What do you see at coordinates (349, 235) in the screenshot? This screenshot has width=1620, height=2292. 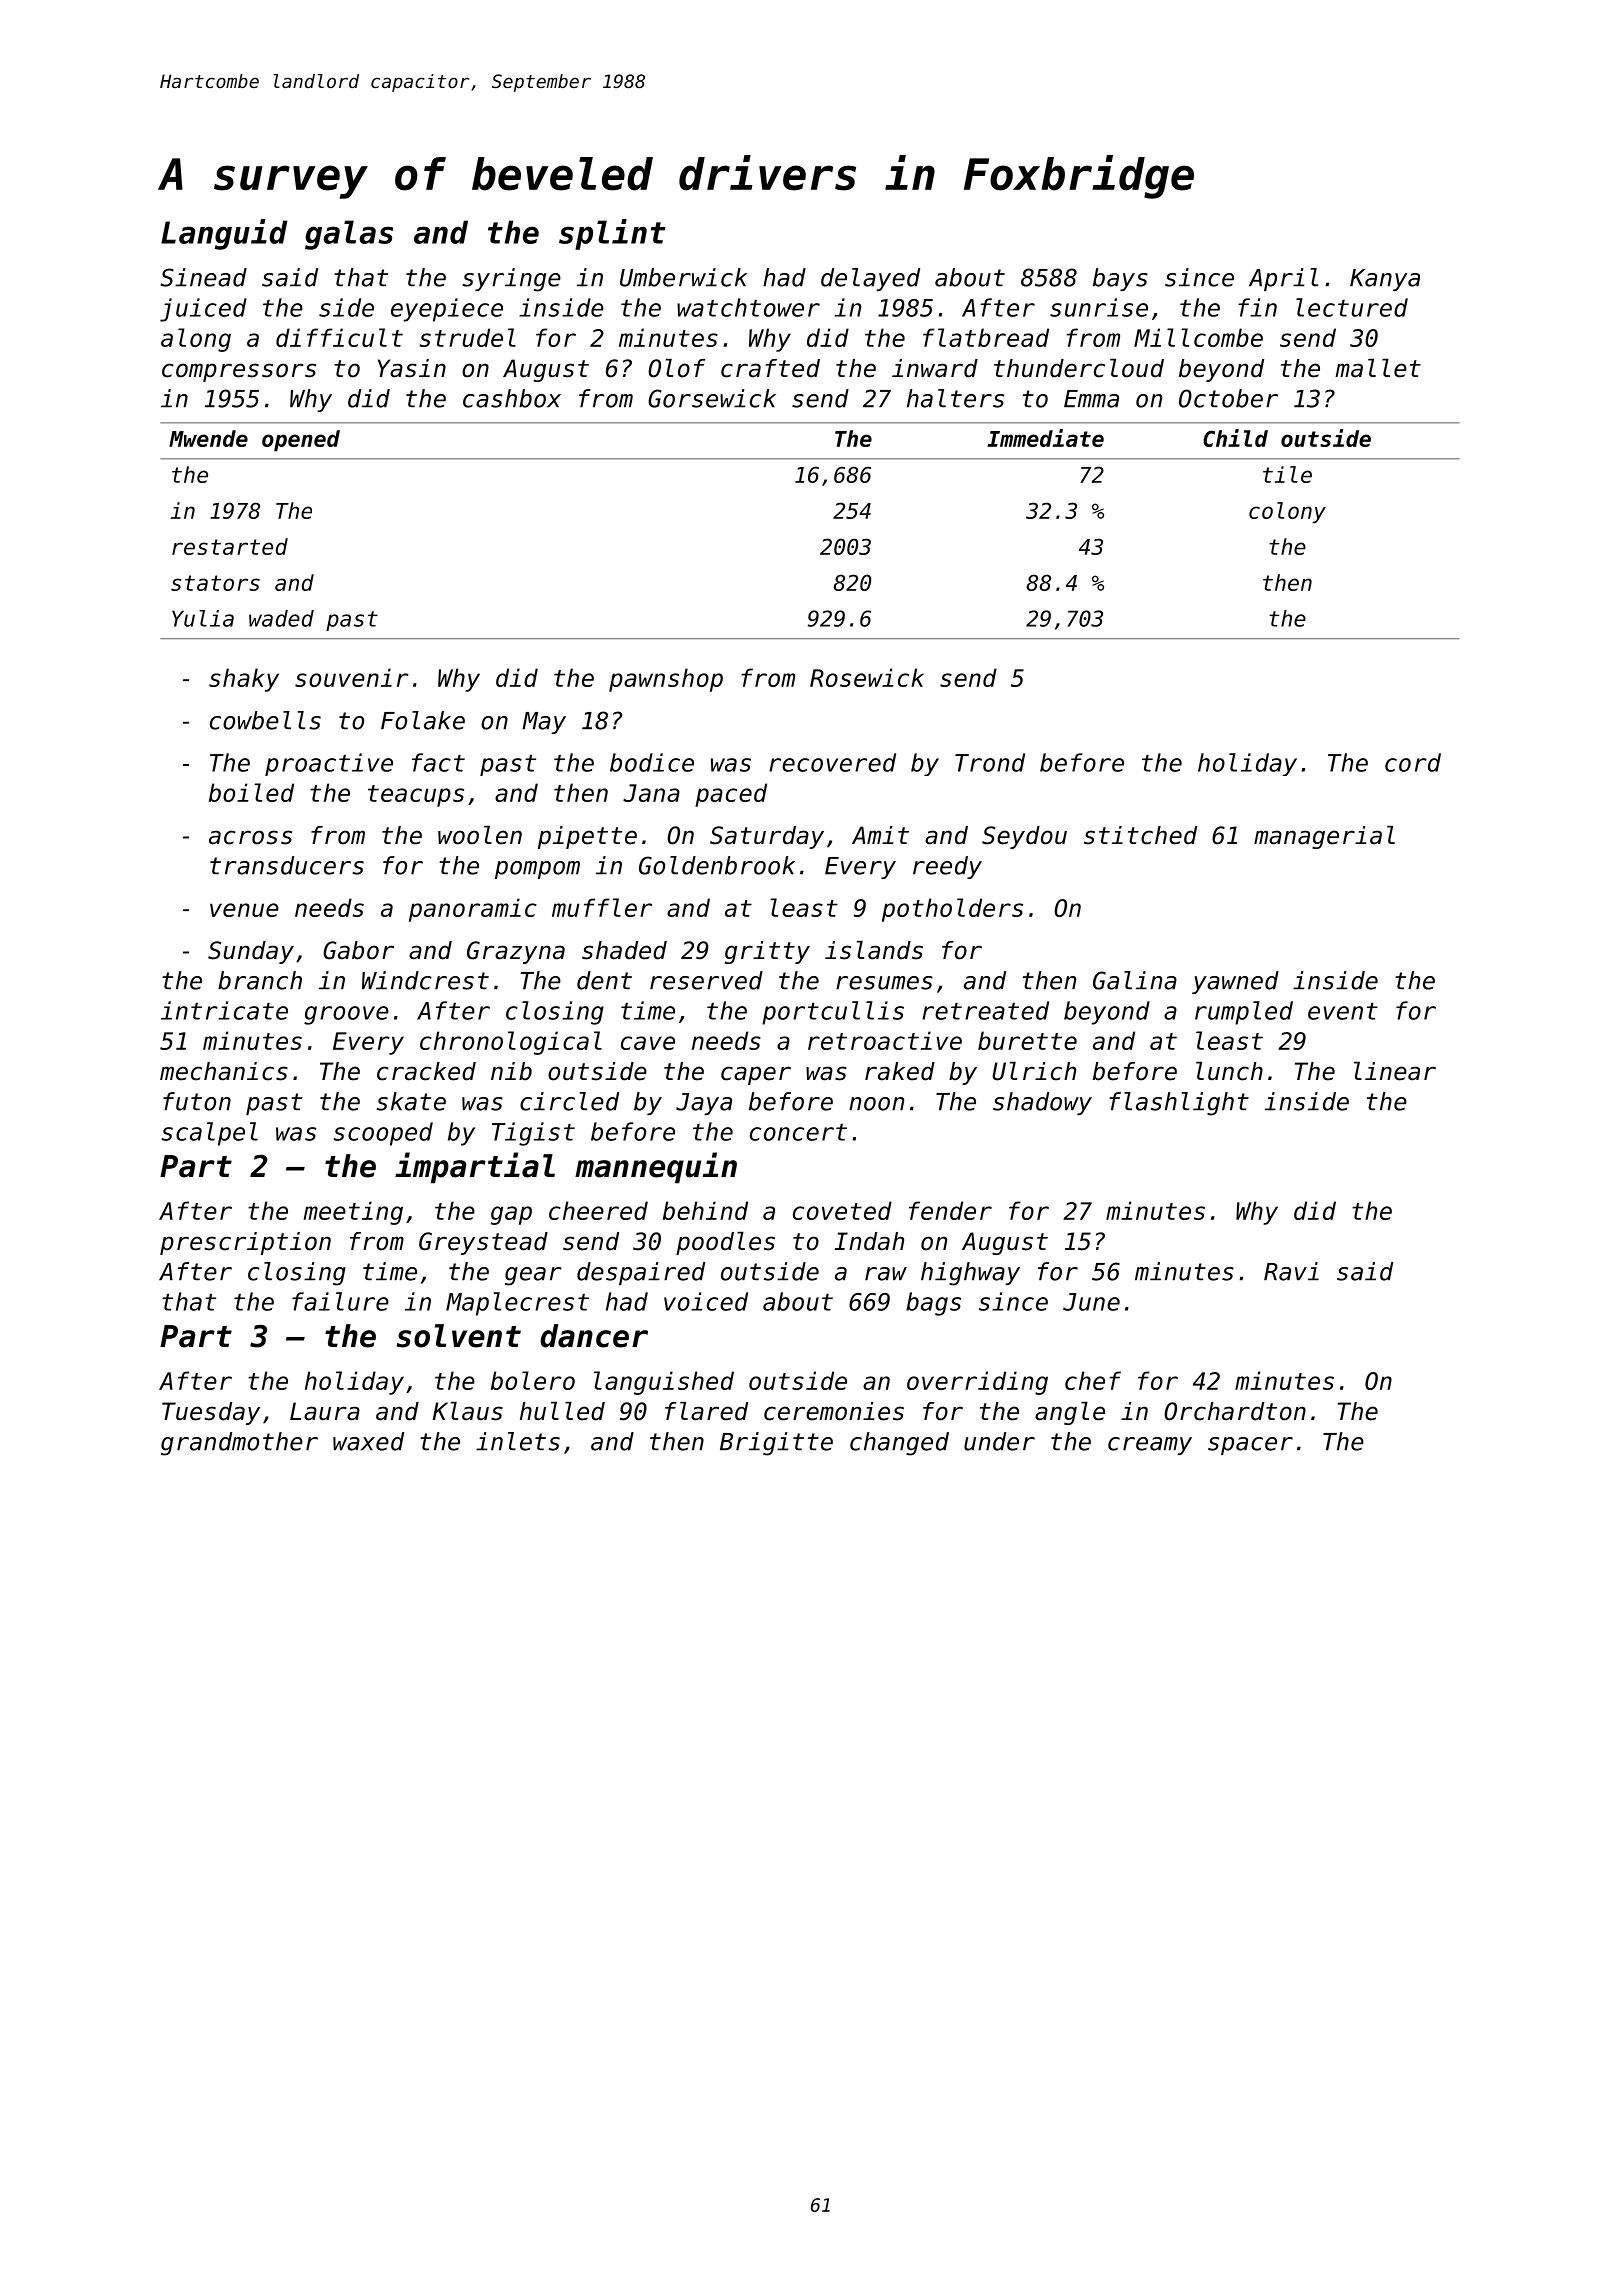 I see `galas` at bounding box center [349, 235].
